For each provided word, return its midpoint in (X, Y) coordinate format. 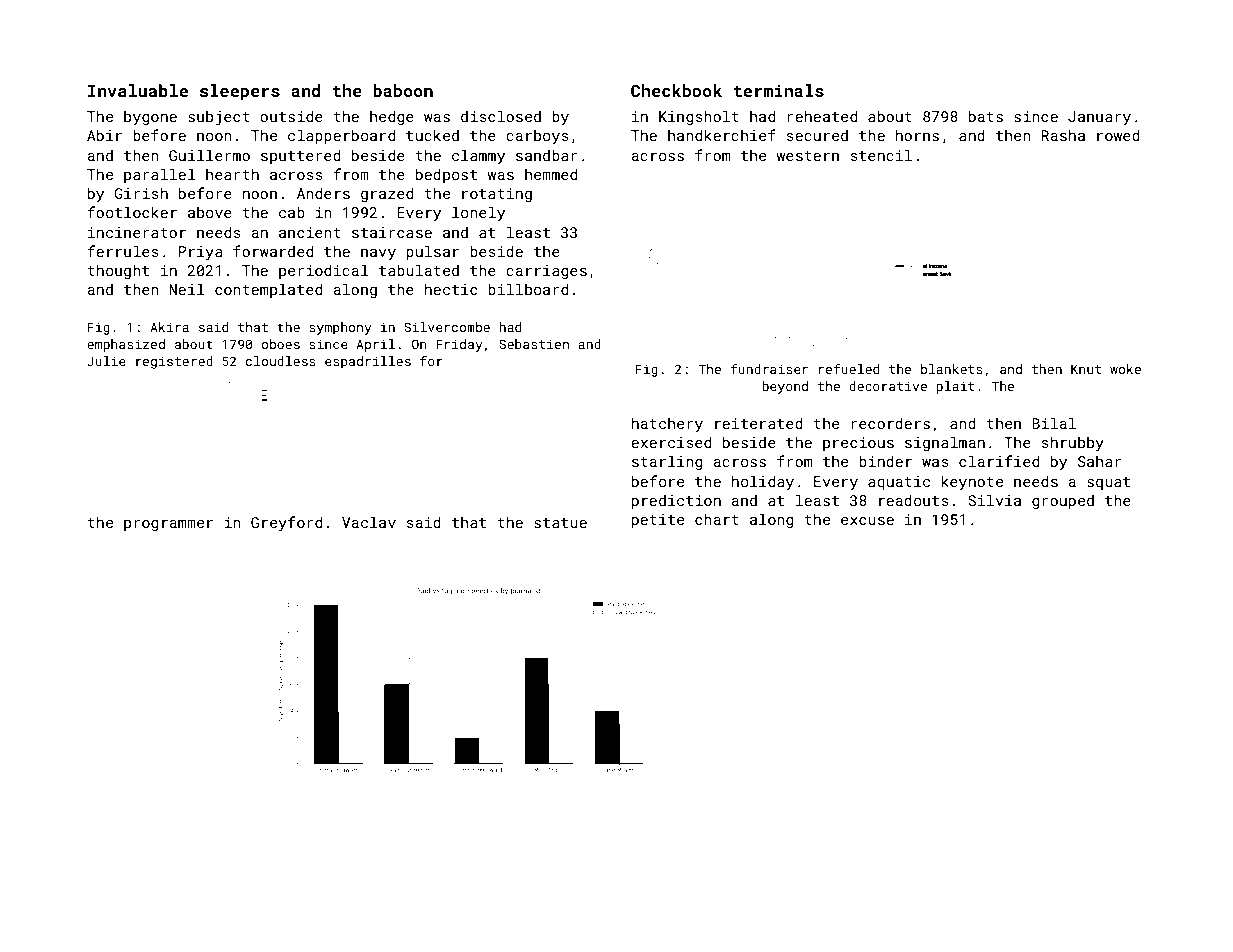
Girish (141, 193)
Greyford (286, 523)
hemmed (551, 174)
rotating (497, 195)
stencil (881, 155)
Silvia (994, 500)
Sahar (1100, 461)
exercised (671, 442)
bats (986, 116)
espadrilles (368, 362)
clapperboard (341, 136)
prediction (676, 501)
